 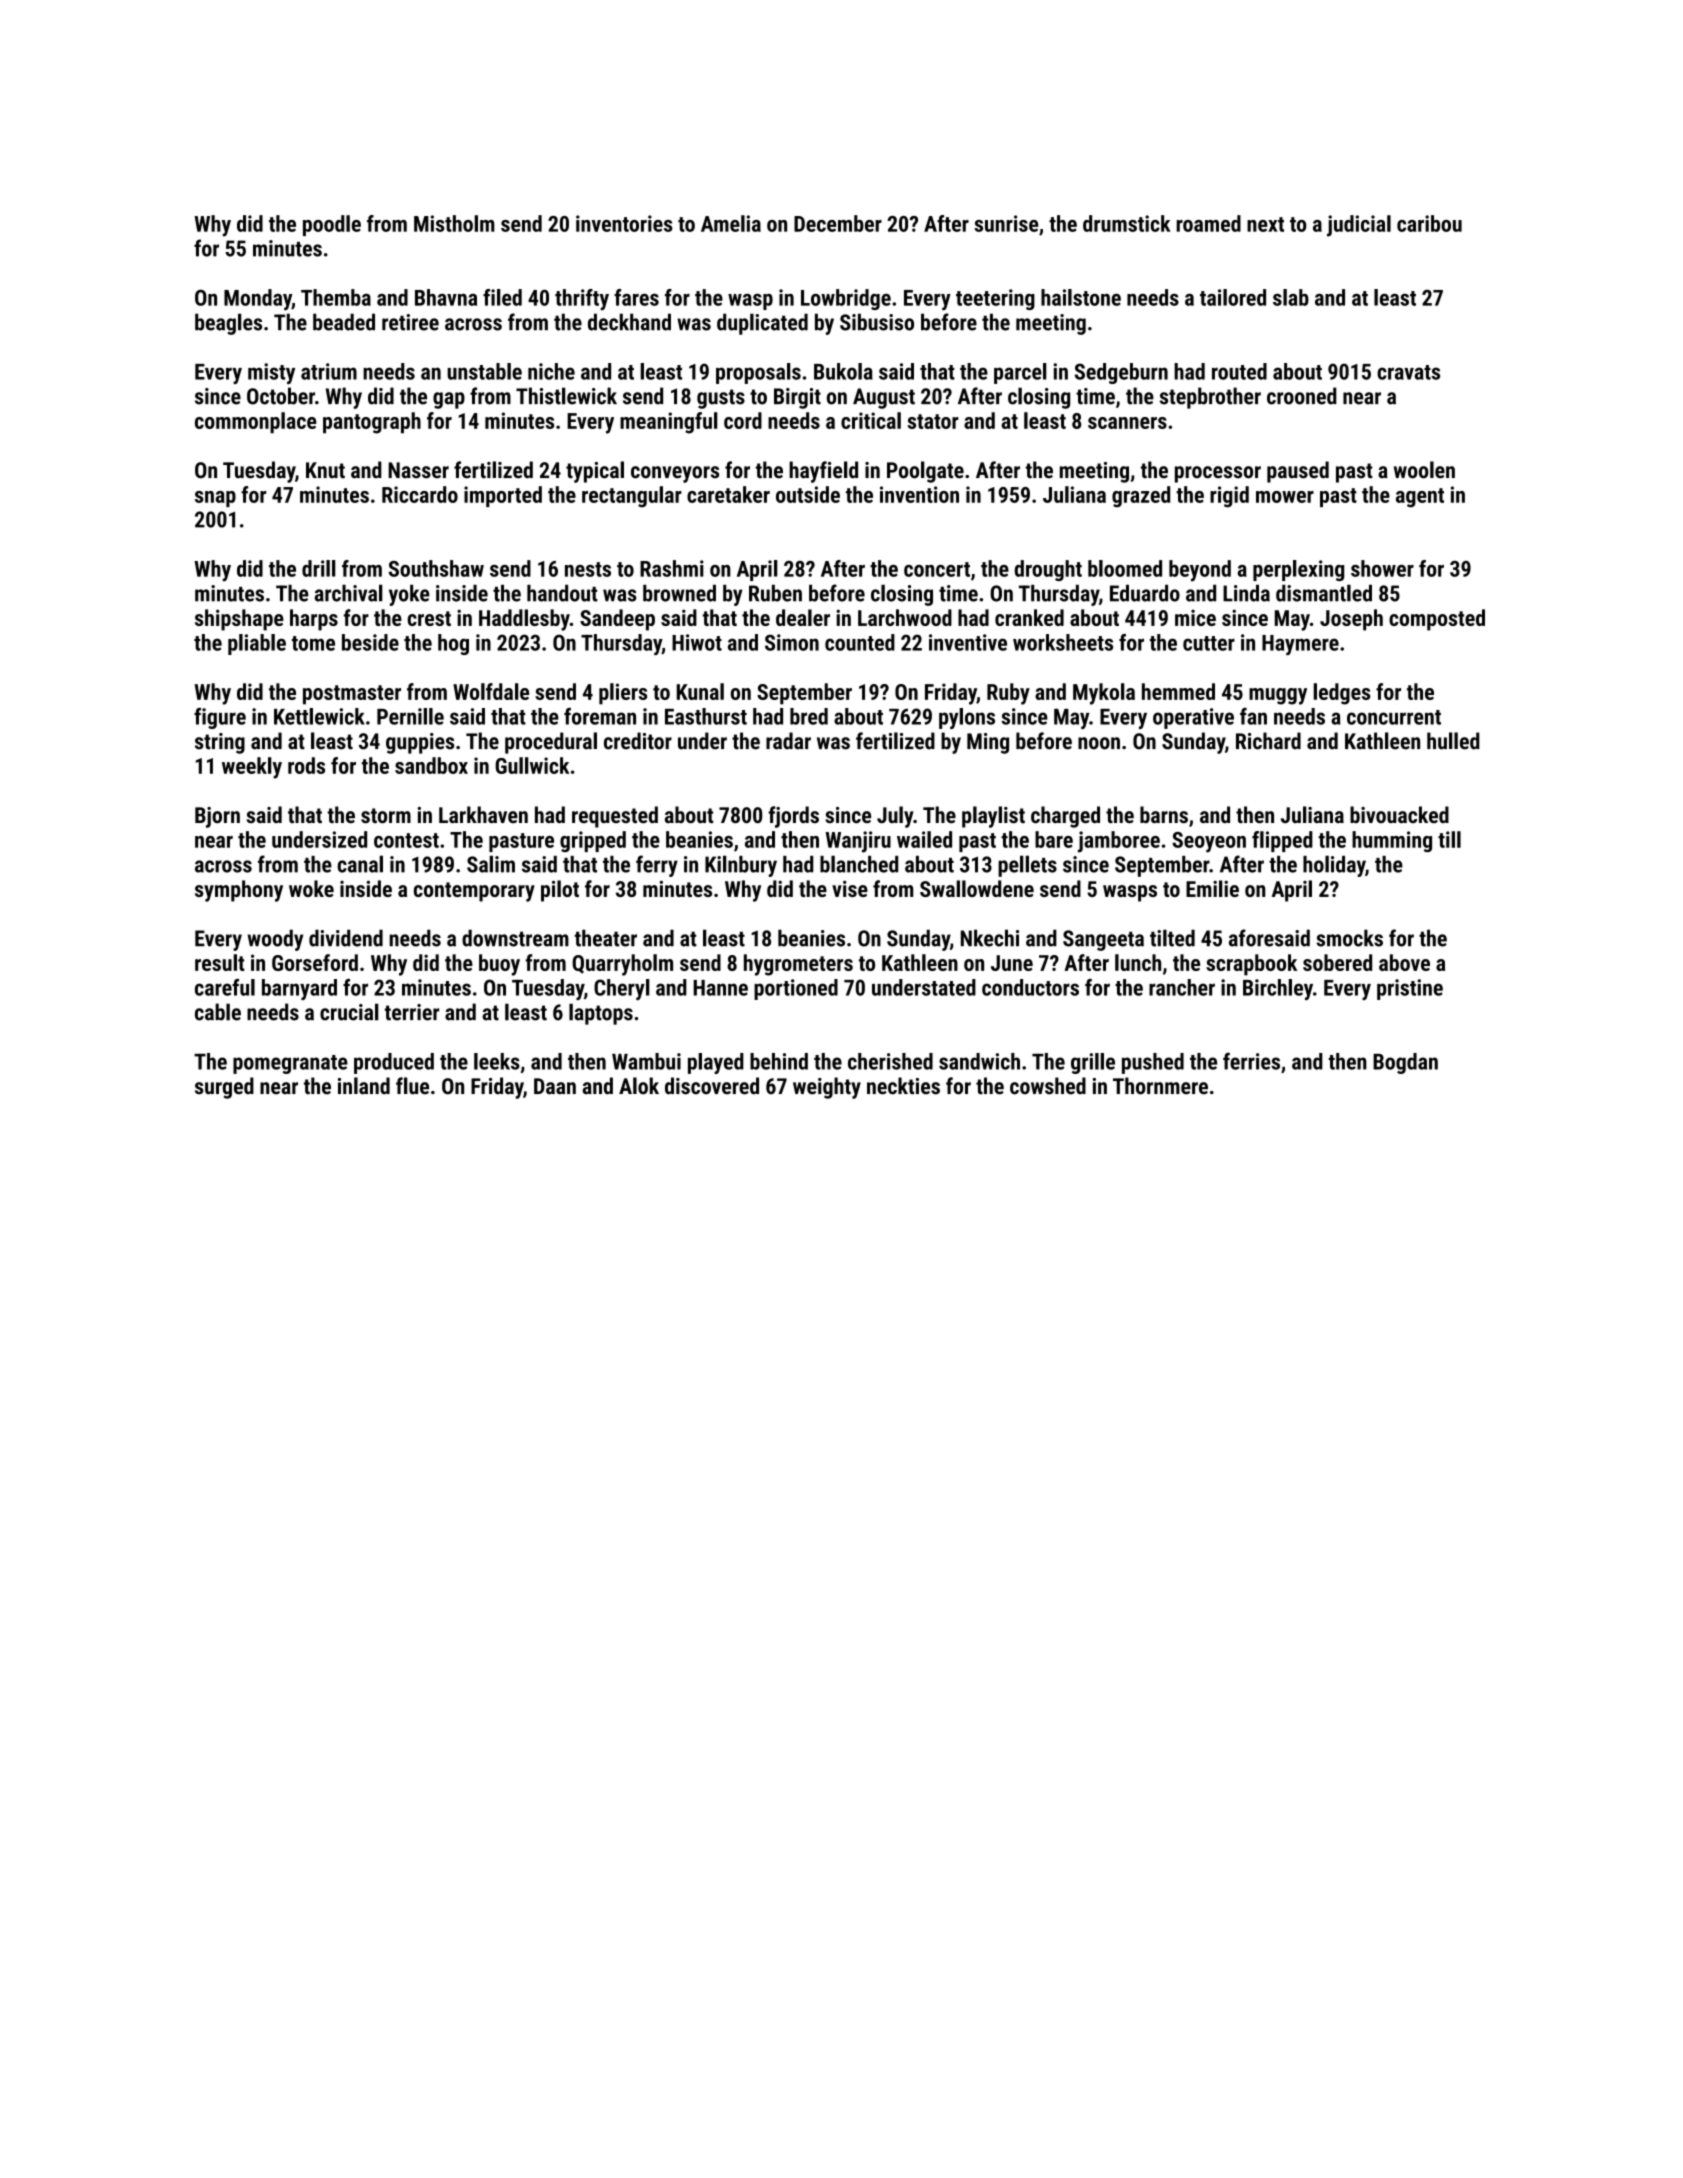 I want to click on tome, so click(x=313, y=643).
